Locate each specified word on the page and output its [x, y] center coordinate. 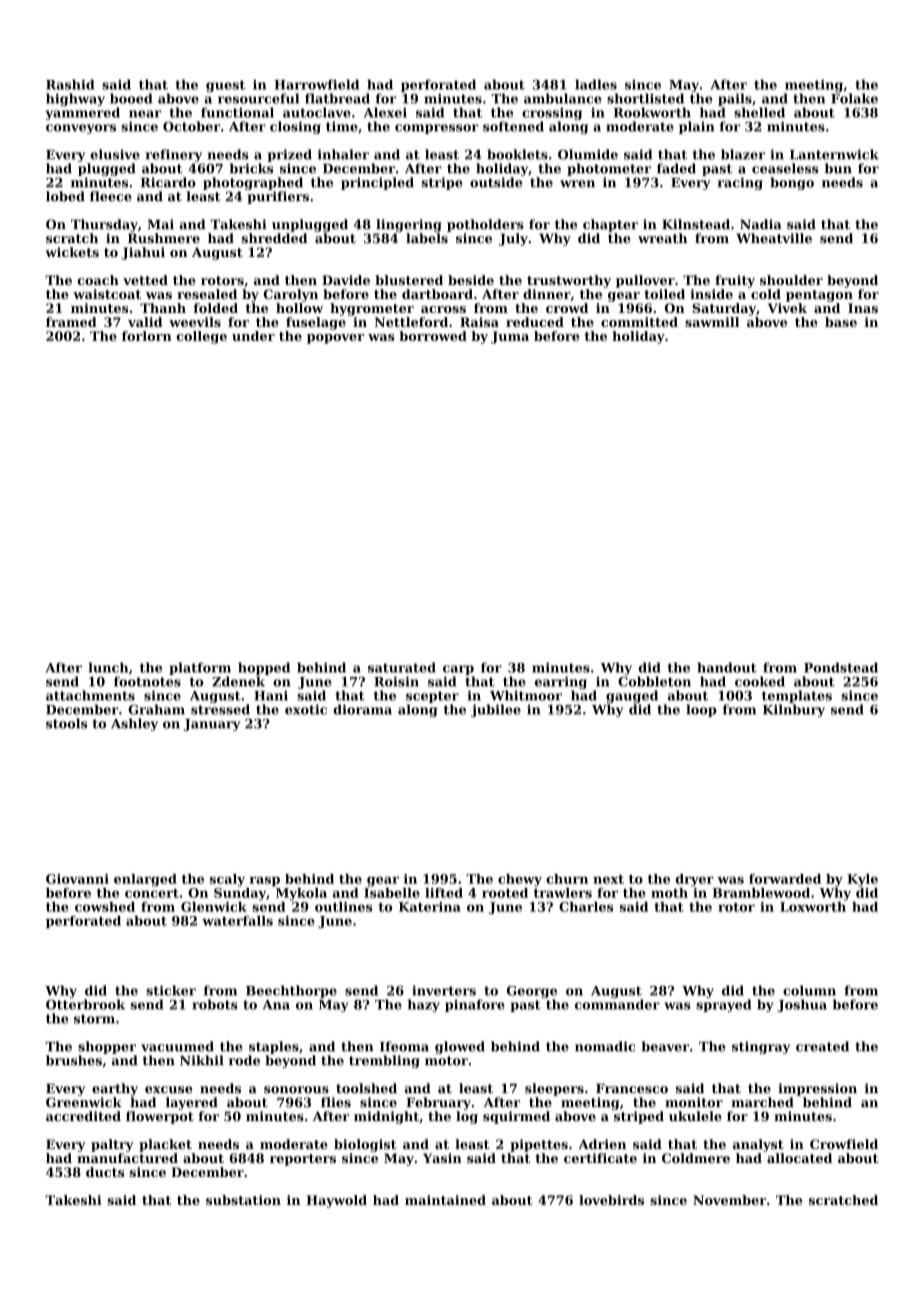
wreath [662, 238]
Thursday [104, 225]
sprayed [723, 1005]
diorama [362, 709]
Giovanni [77, 879]
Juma [510, 337]
